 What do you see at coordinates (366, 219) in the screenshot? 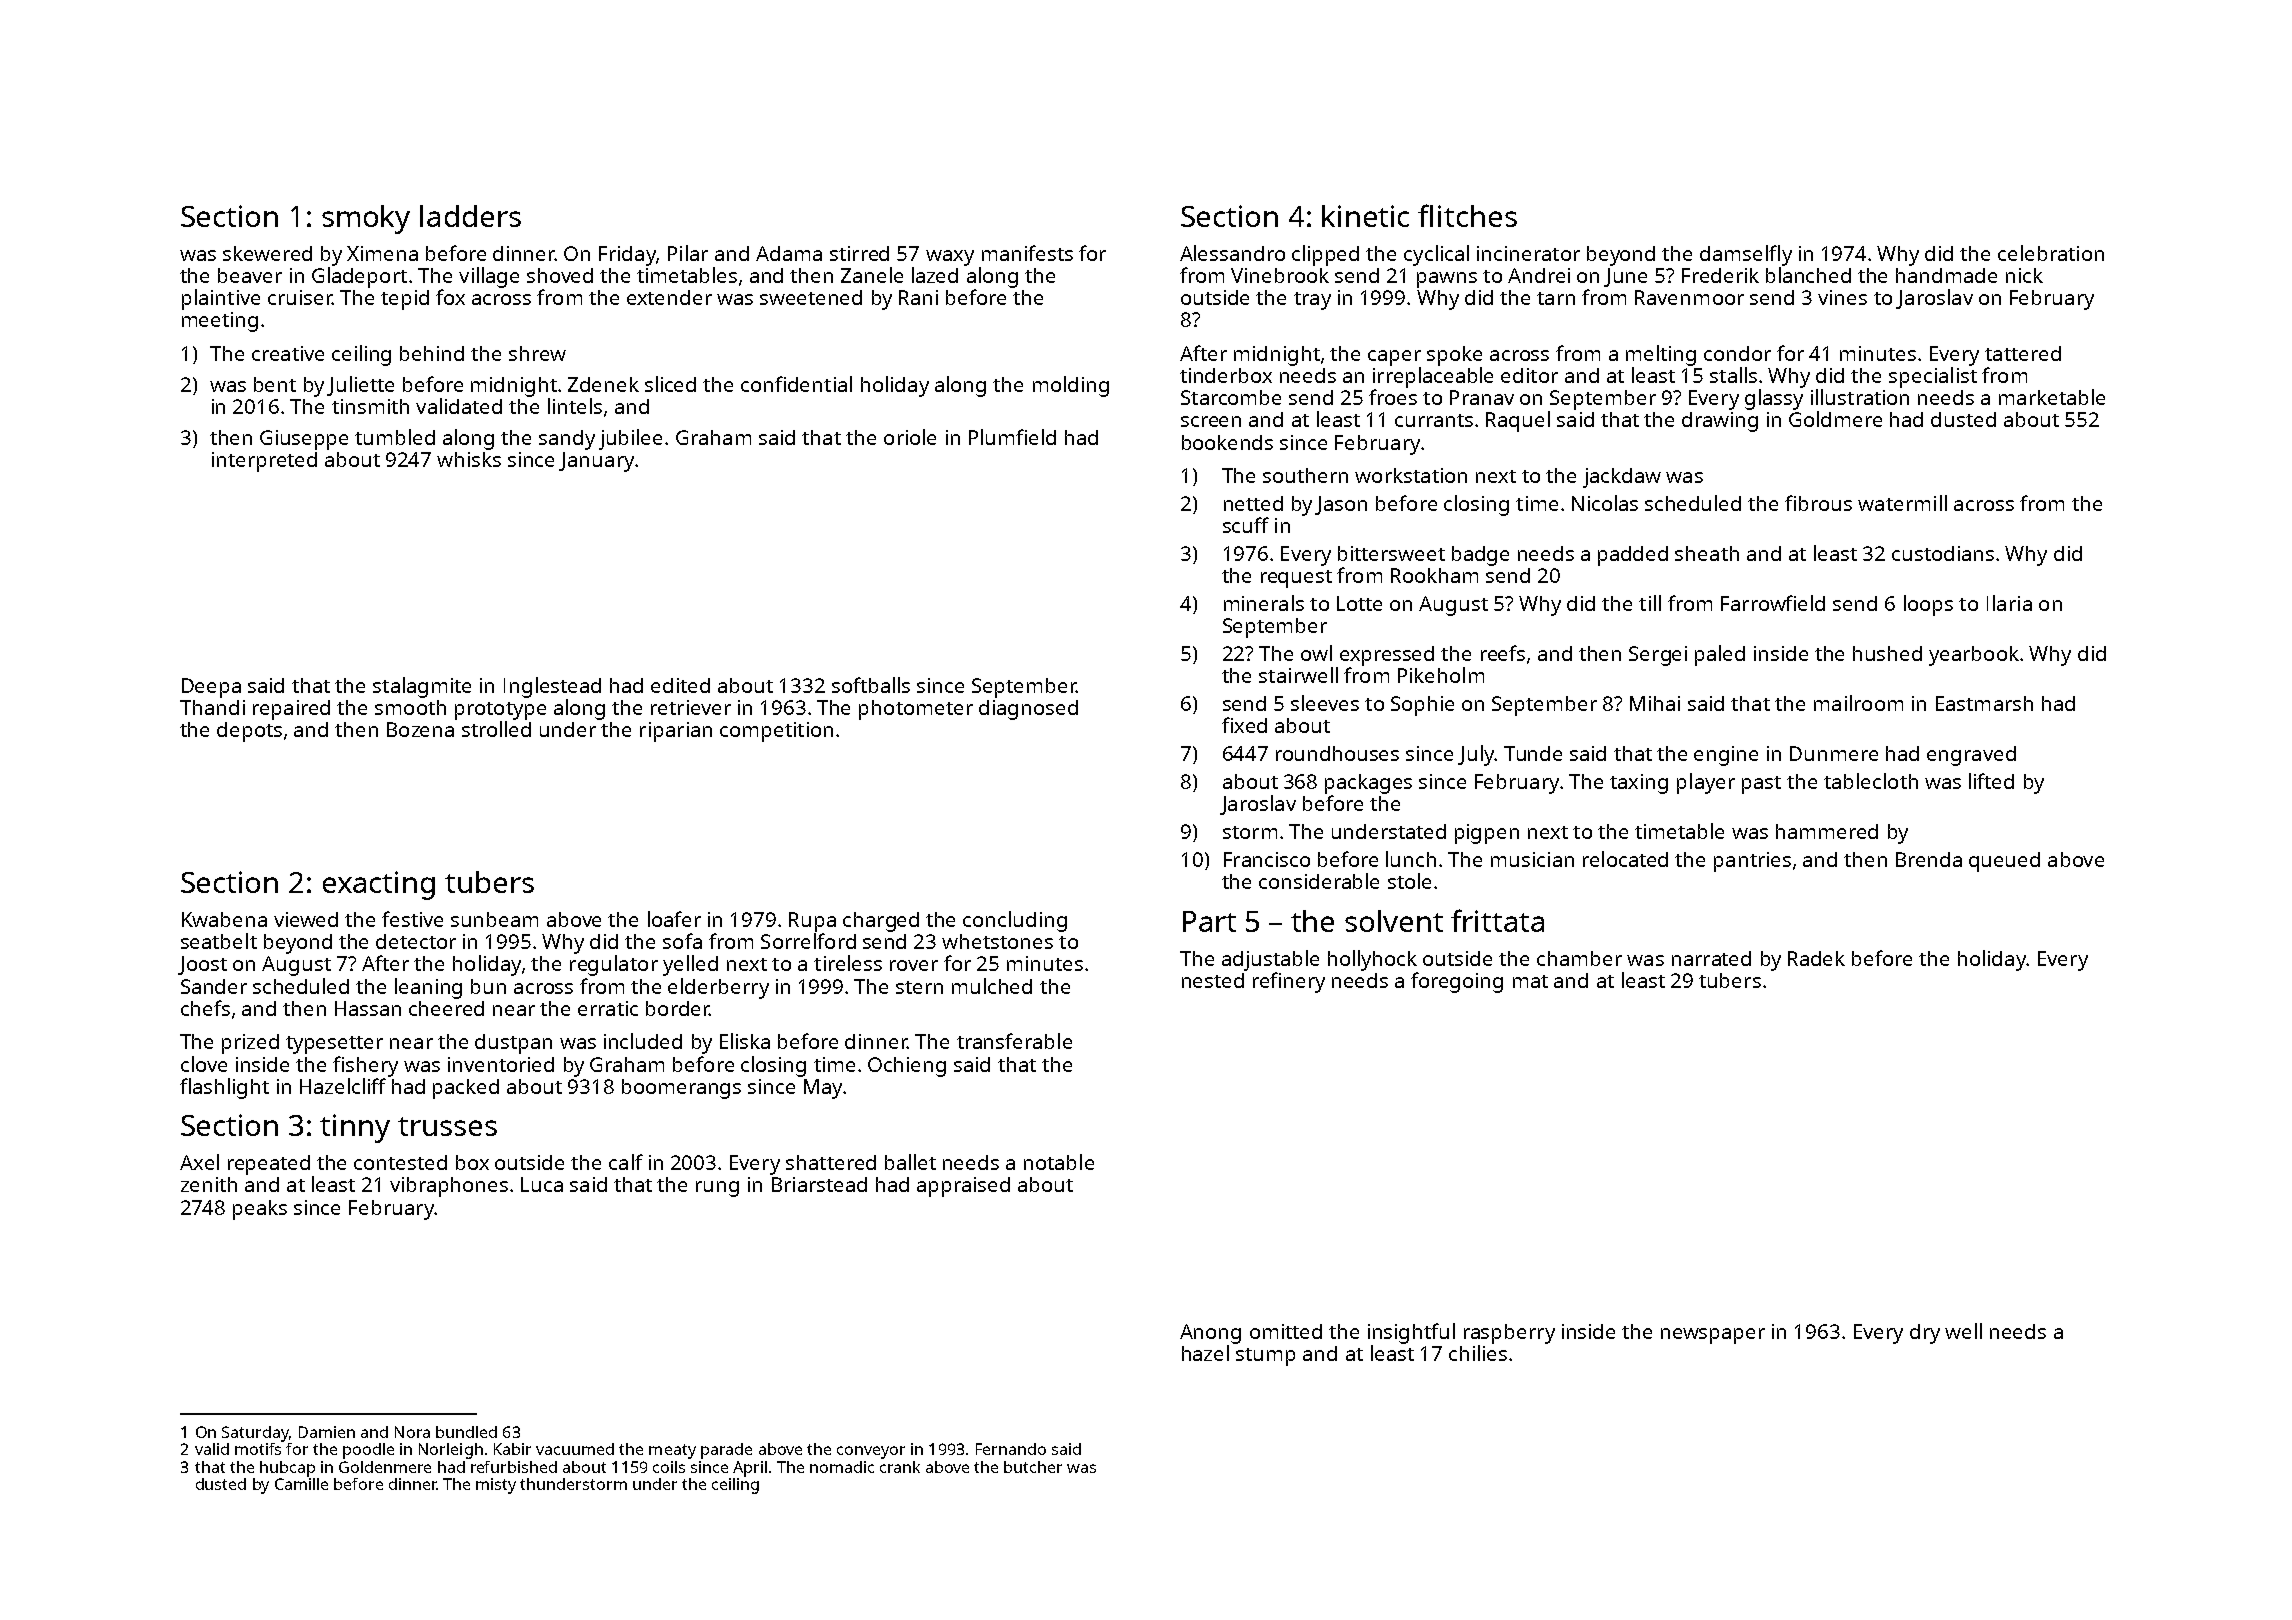
I see `smoky` at bounding box center [366, 219].
